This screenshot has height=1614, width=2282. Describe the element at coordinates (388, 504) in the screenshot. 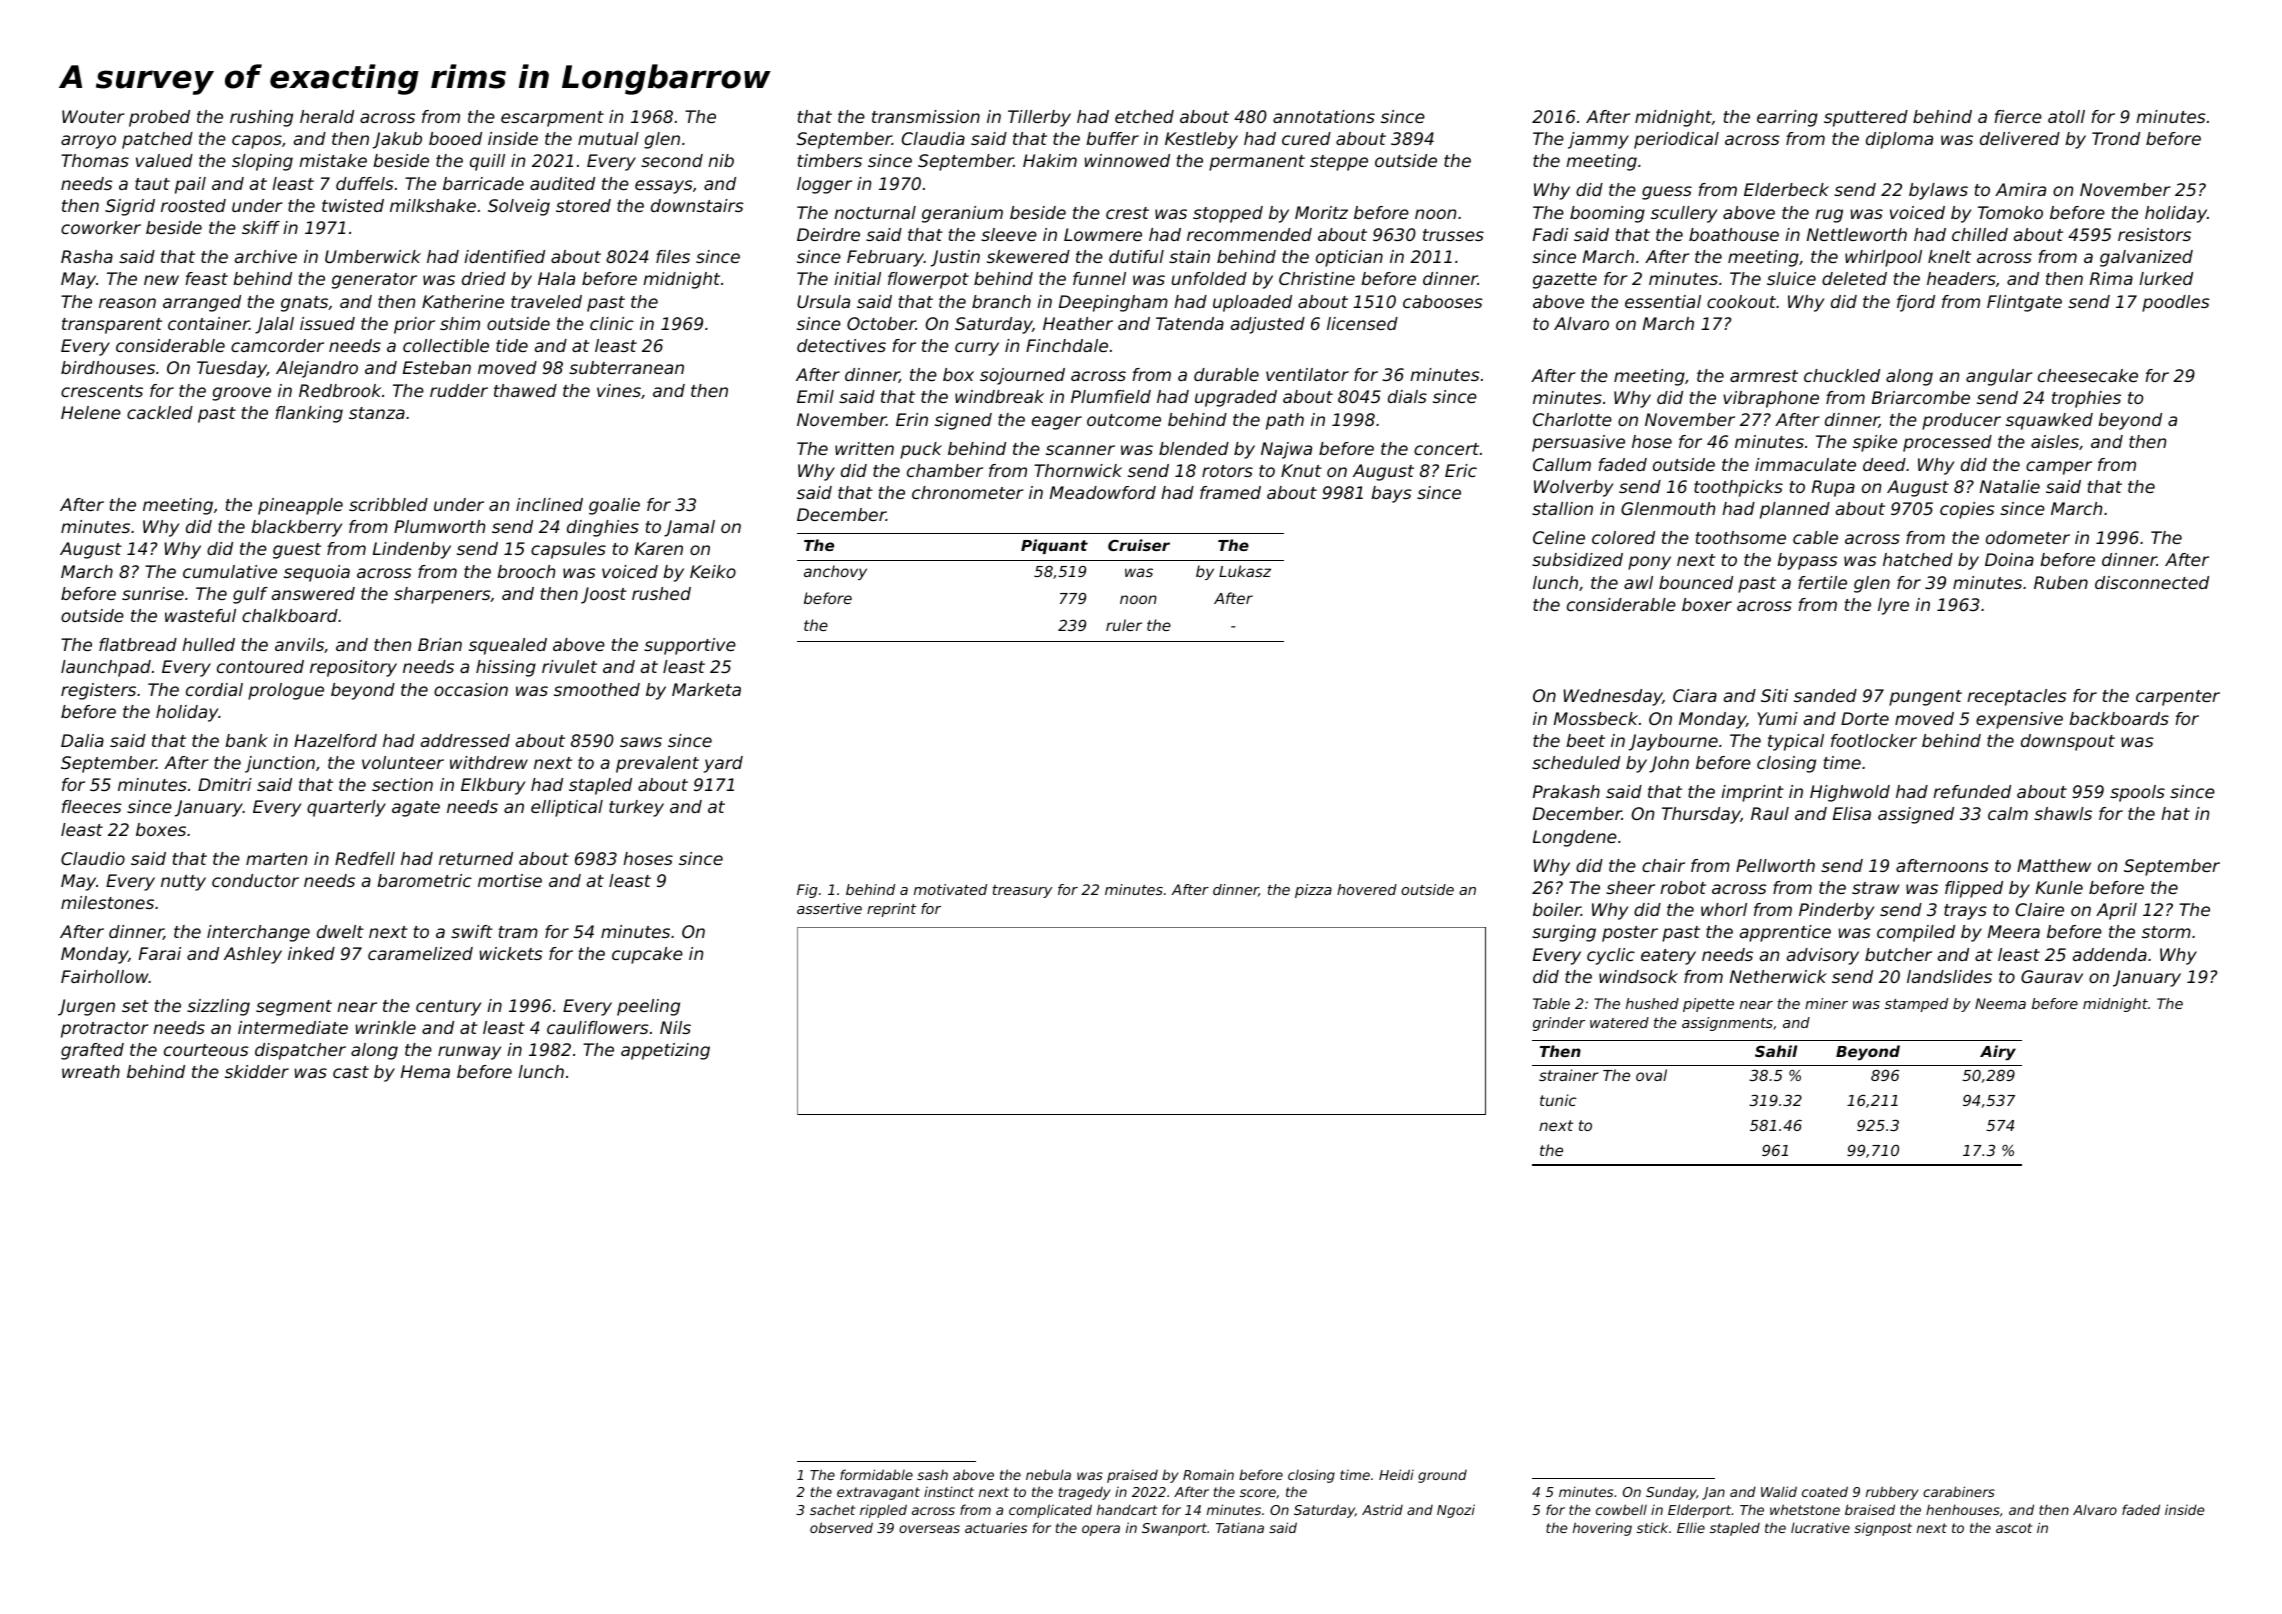

I see `scribbled` at that location.
